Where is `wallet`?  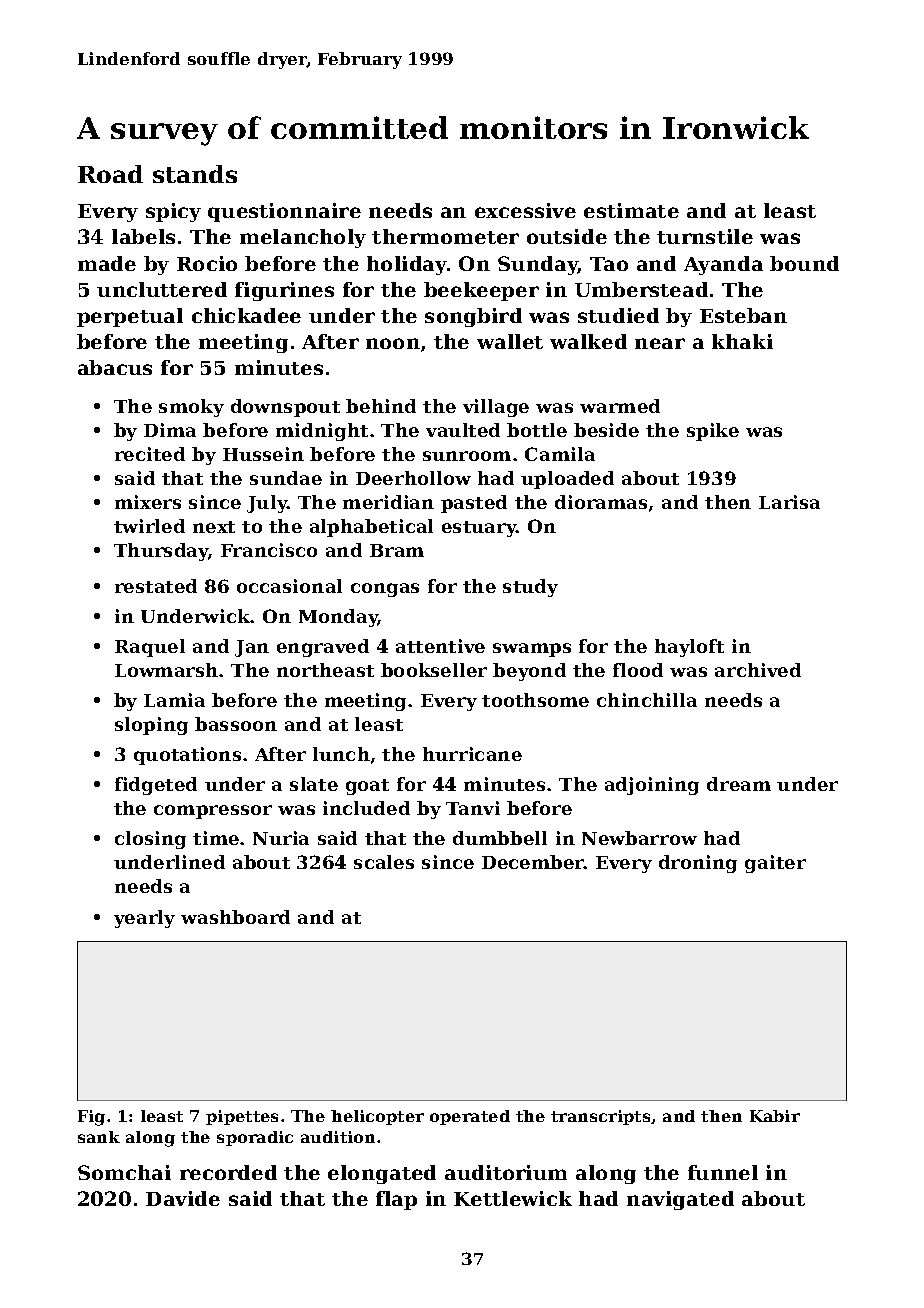 wallet is located at coordinates (510, 341).
